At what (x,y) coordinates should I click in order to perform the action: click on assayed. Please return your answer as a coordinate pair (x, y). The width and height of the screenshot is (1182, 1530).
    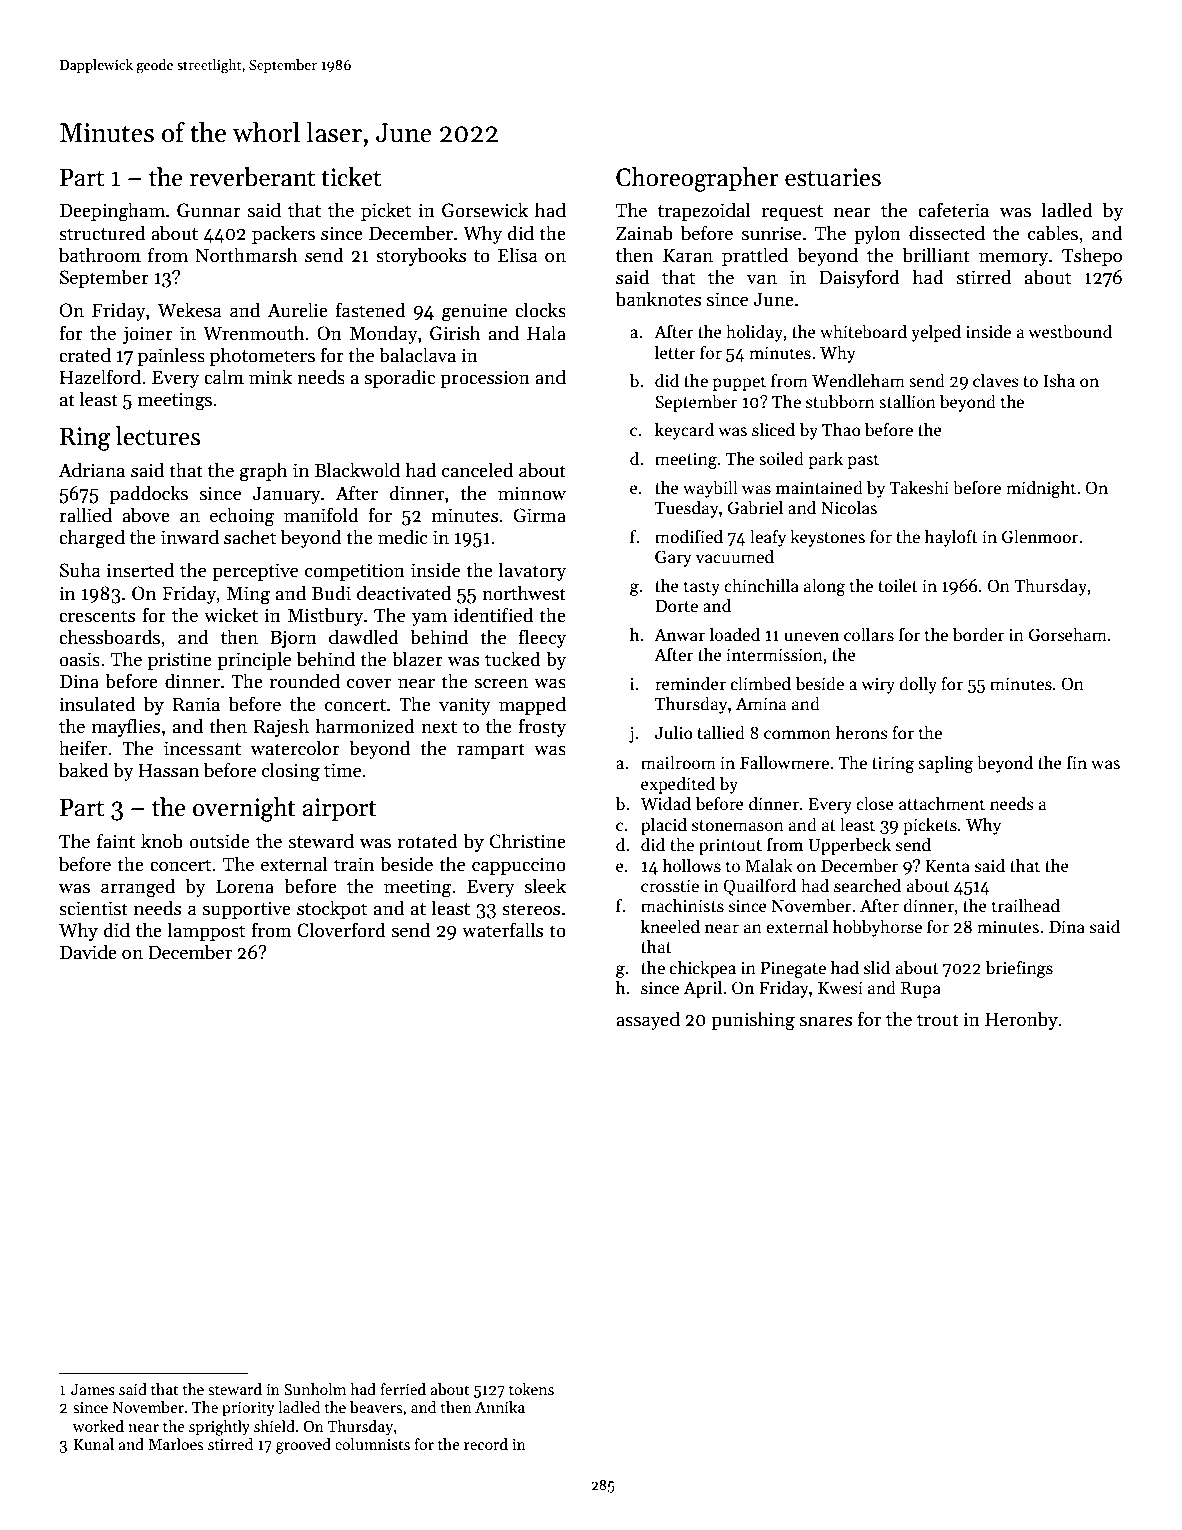
    Looking at the image, I should click on (648, 1020).
